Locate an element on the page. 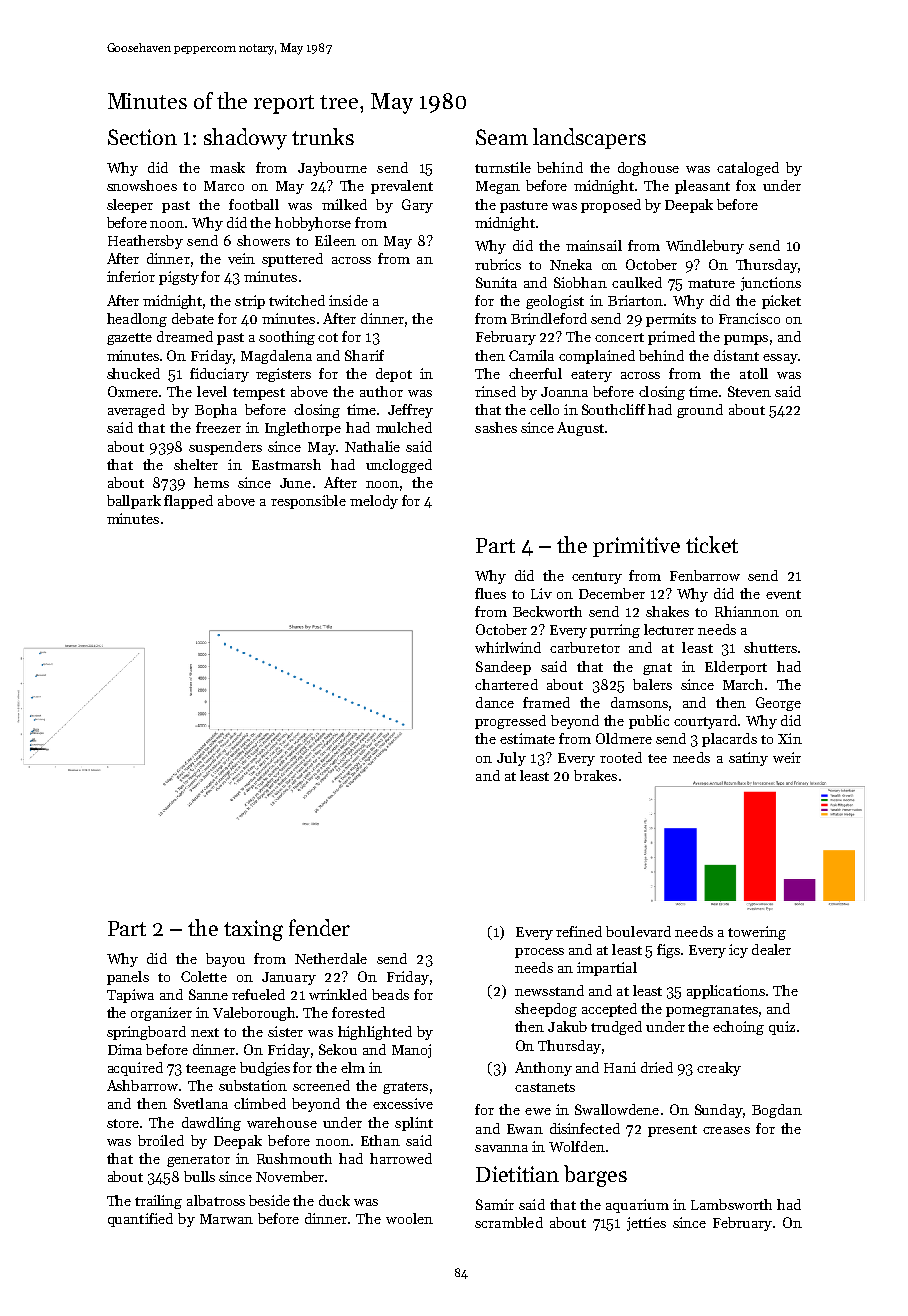 Image resolution: width=908 pixels, height=1316 pixels. boulevard is located at coordinates (638, 931).
